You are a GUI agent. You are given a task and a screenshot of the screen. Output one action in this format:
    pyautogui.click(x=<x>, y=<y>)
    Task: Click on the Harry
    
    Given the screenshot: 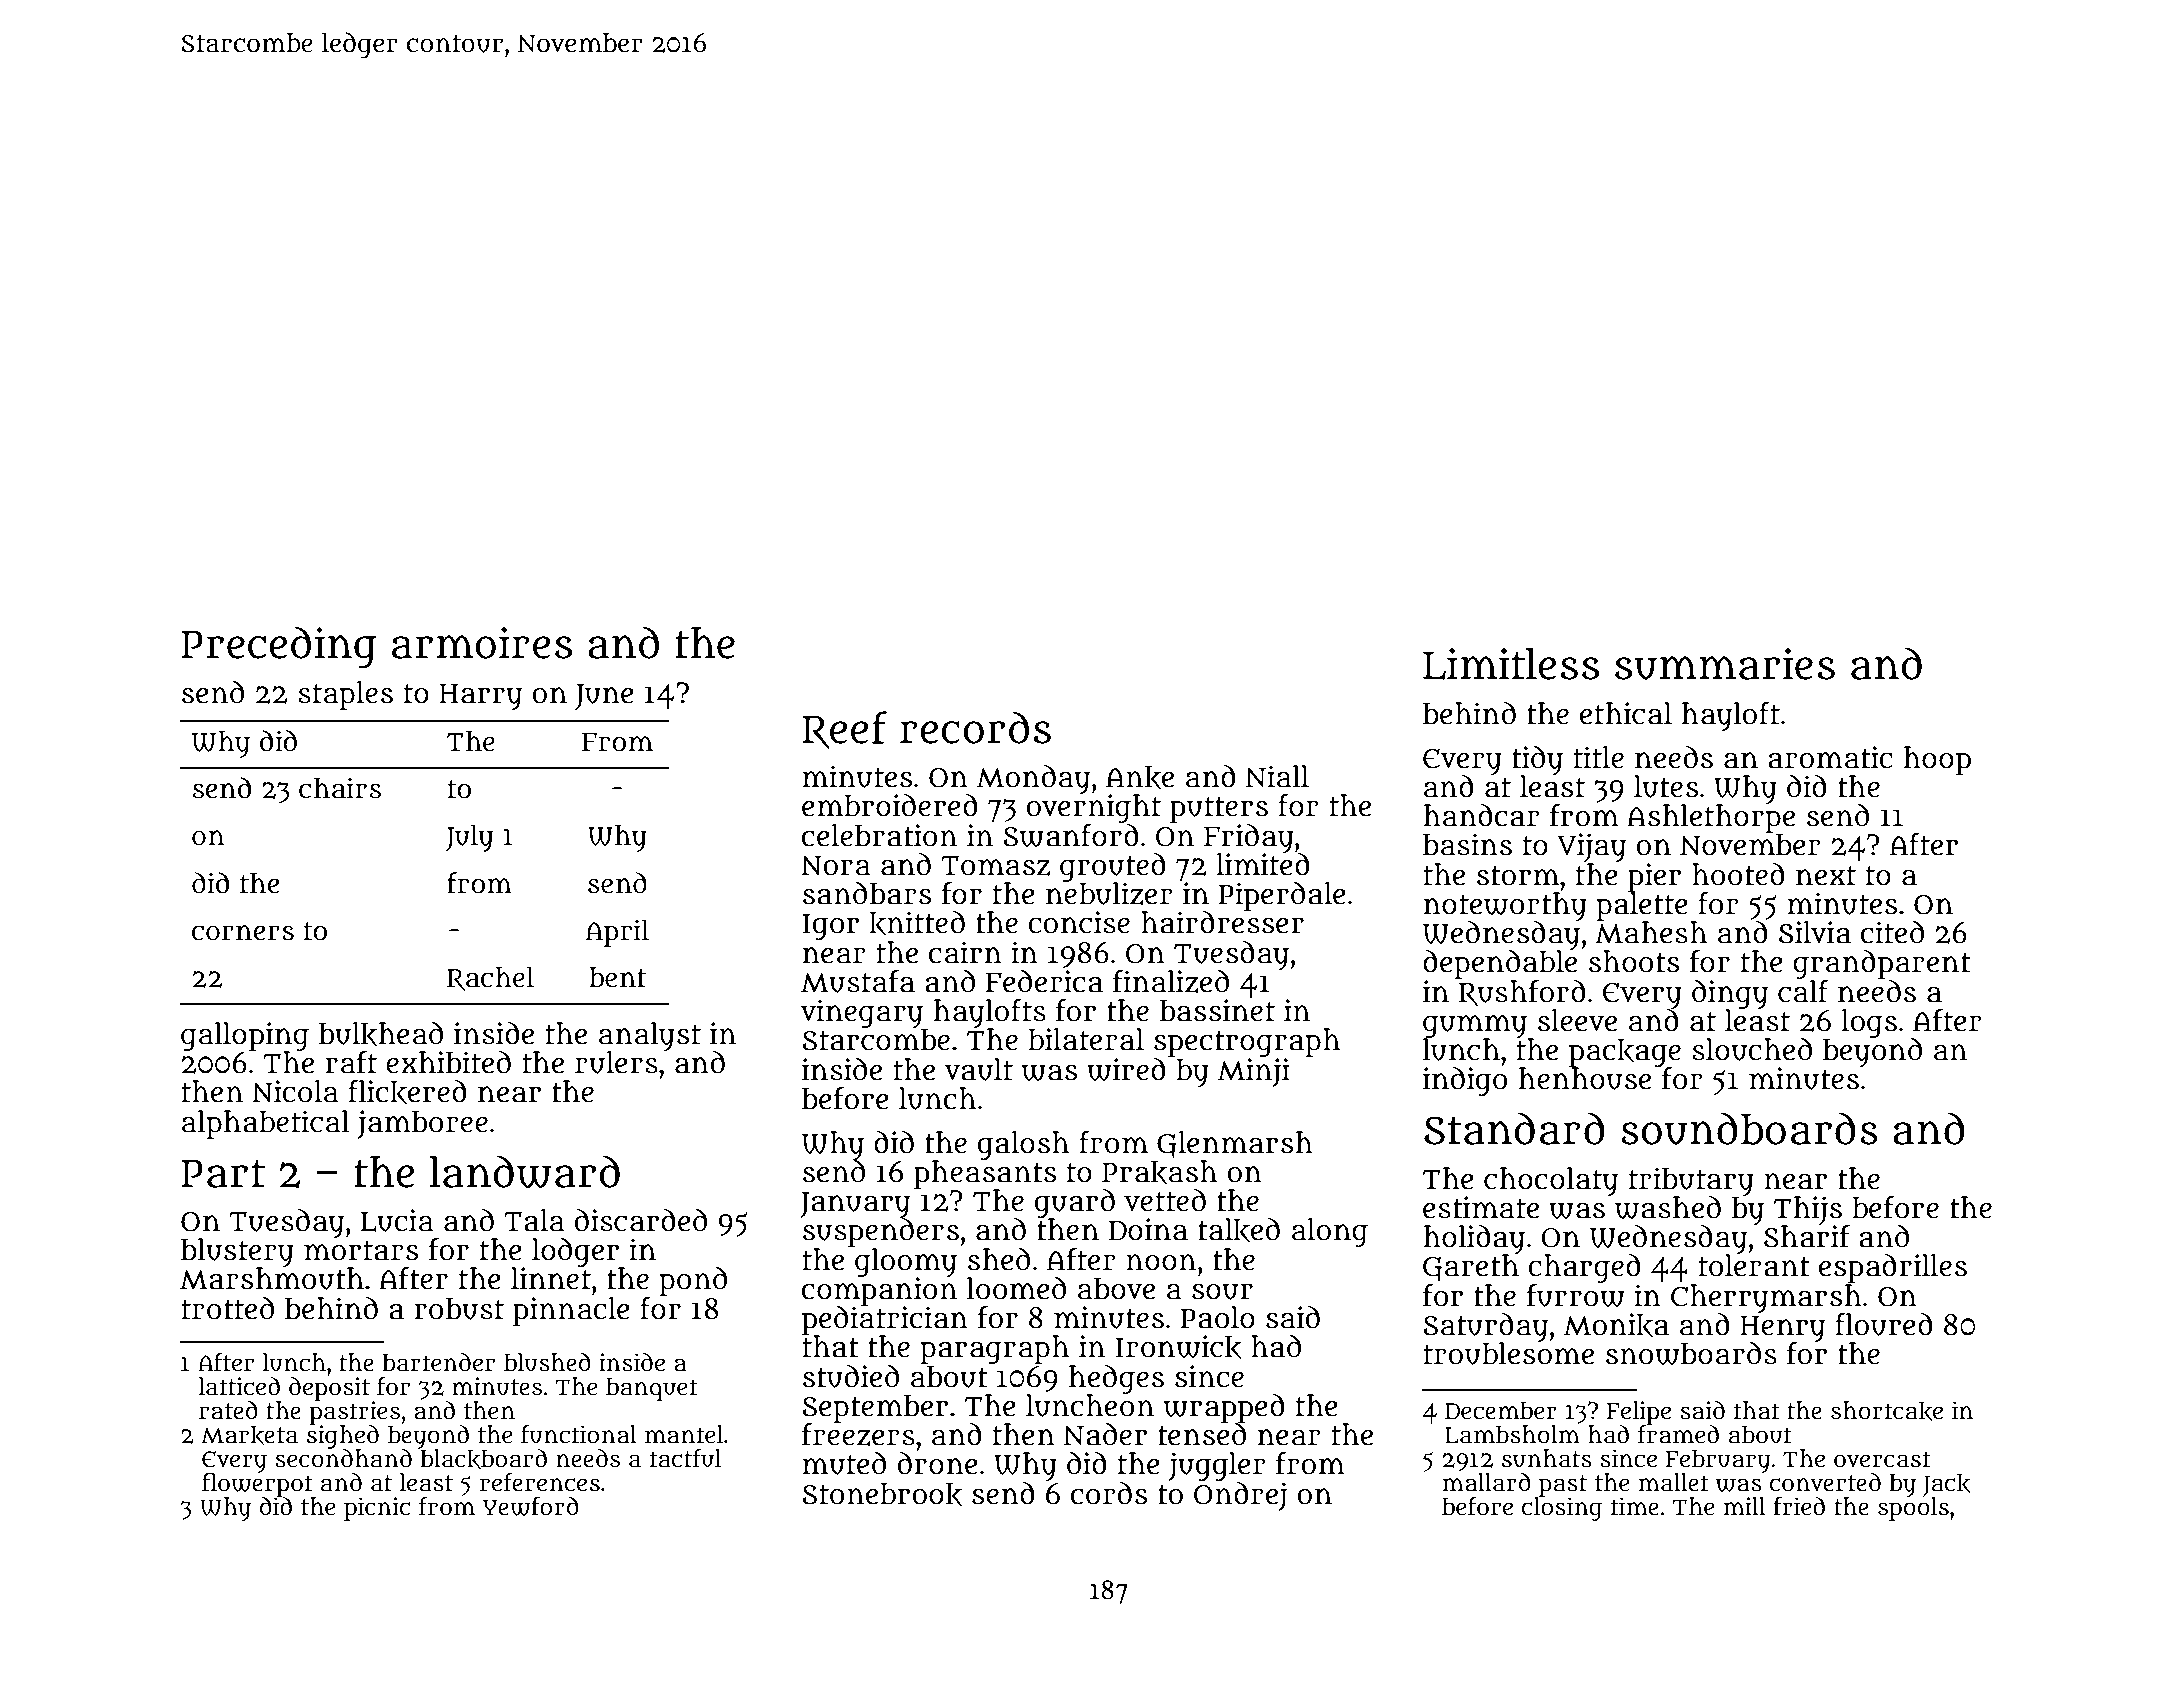 What is the action you would take?
    pyautogui.click(x=480, y=697)
